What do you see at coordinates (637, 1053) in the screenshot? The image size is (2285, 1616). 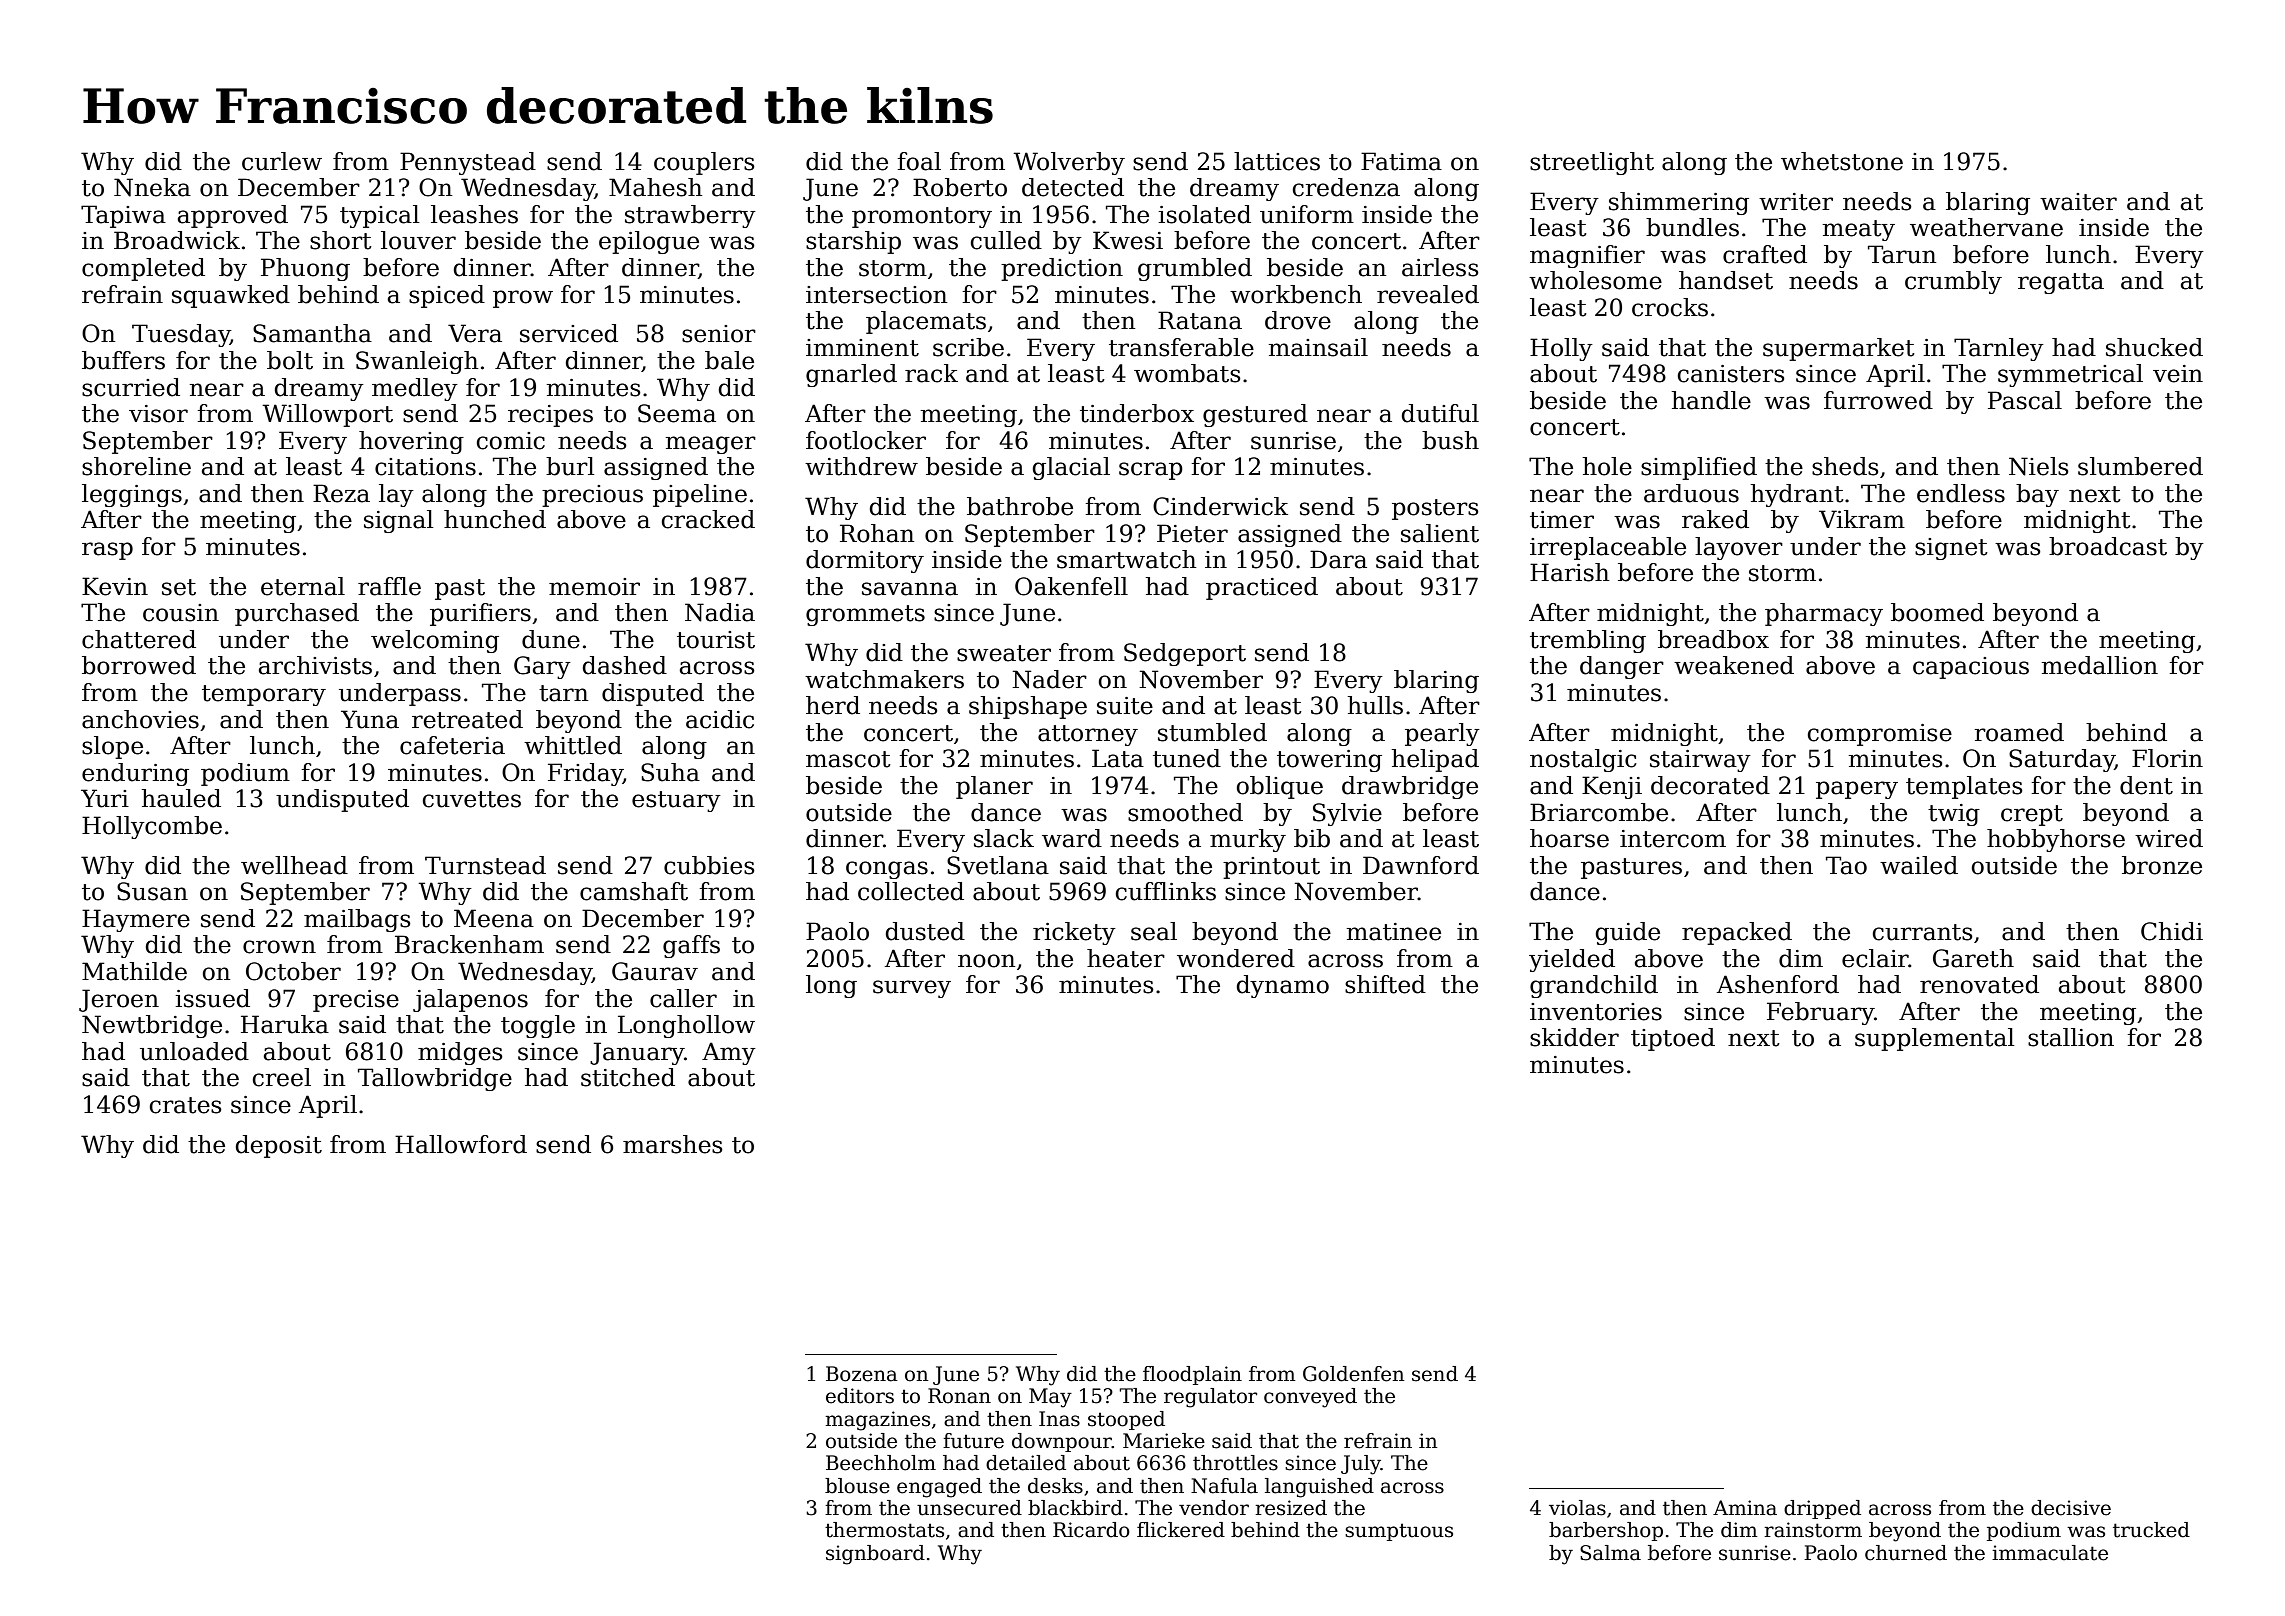 I see `January` at bounding box center [637, 1053].
